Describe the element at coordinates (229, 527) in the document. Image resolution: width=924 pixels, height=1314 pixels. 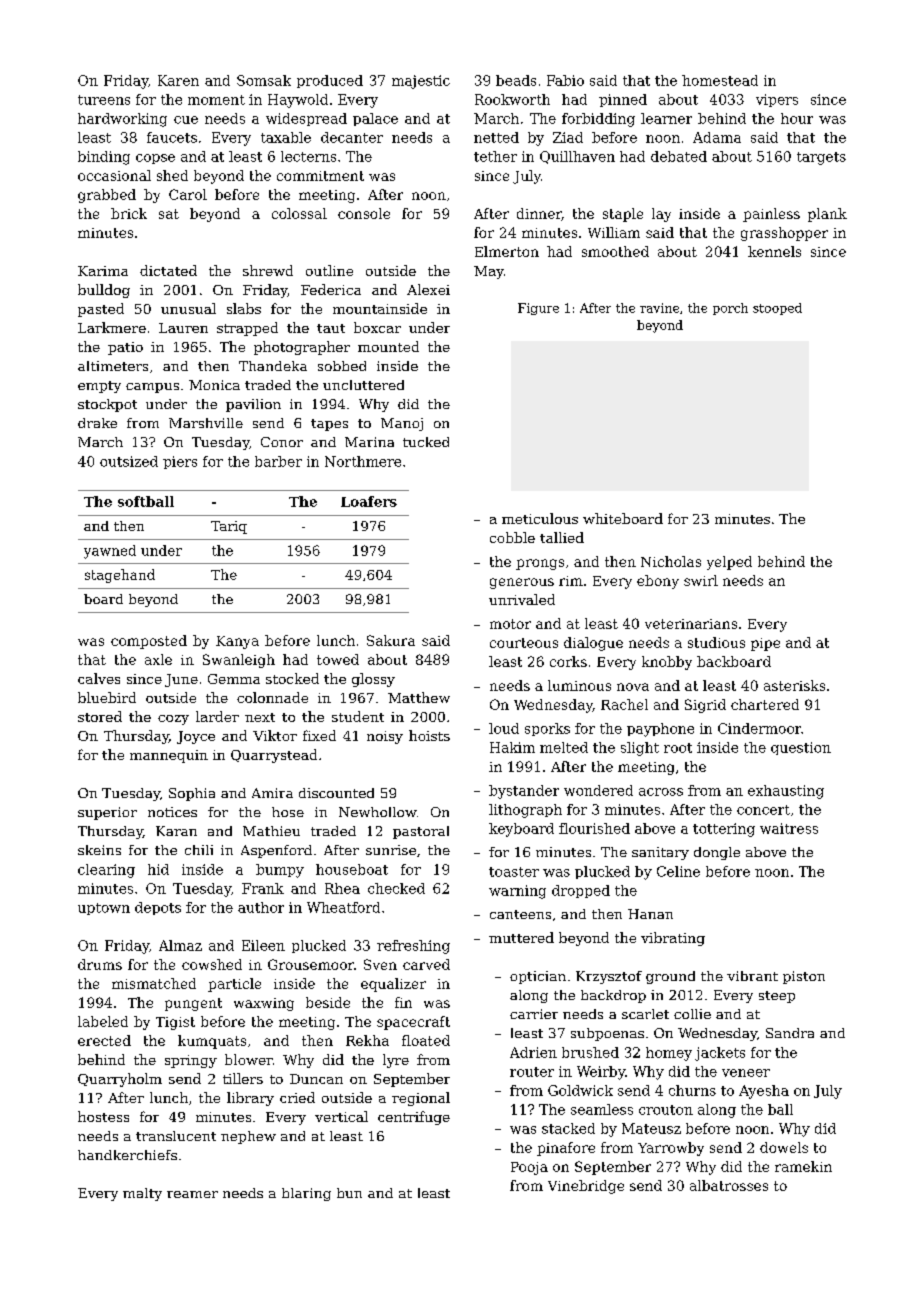
I see `Tariq` at that location.
